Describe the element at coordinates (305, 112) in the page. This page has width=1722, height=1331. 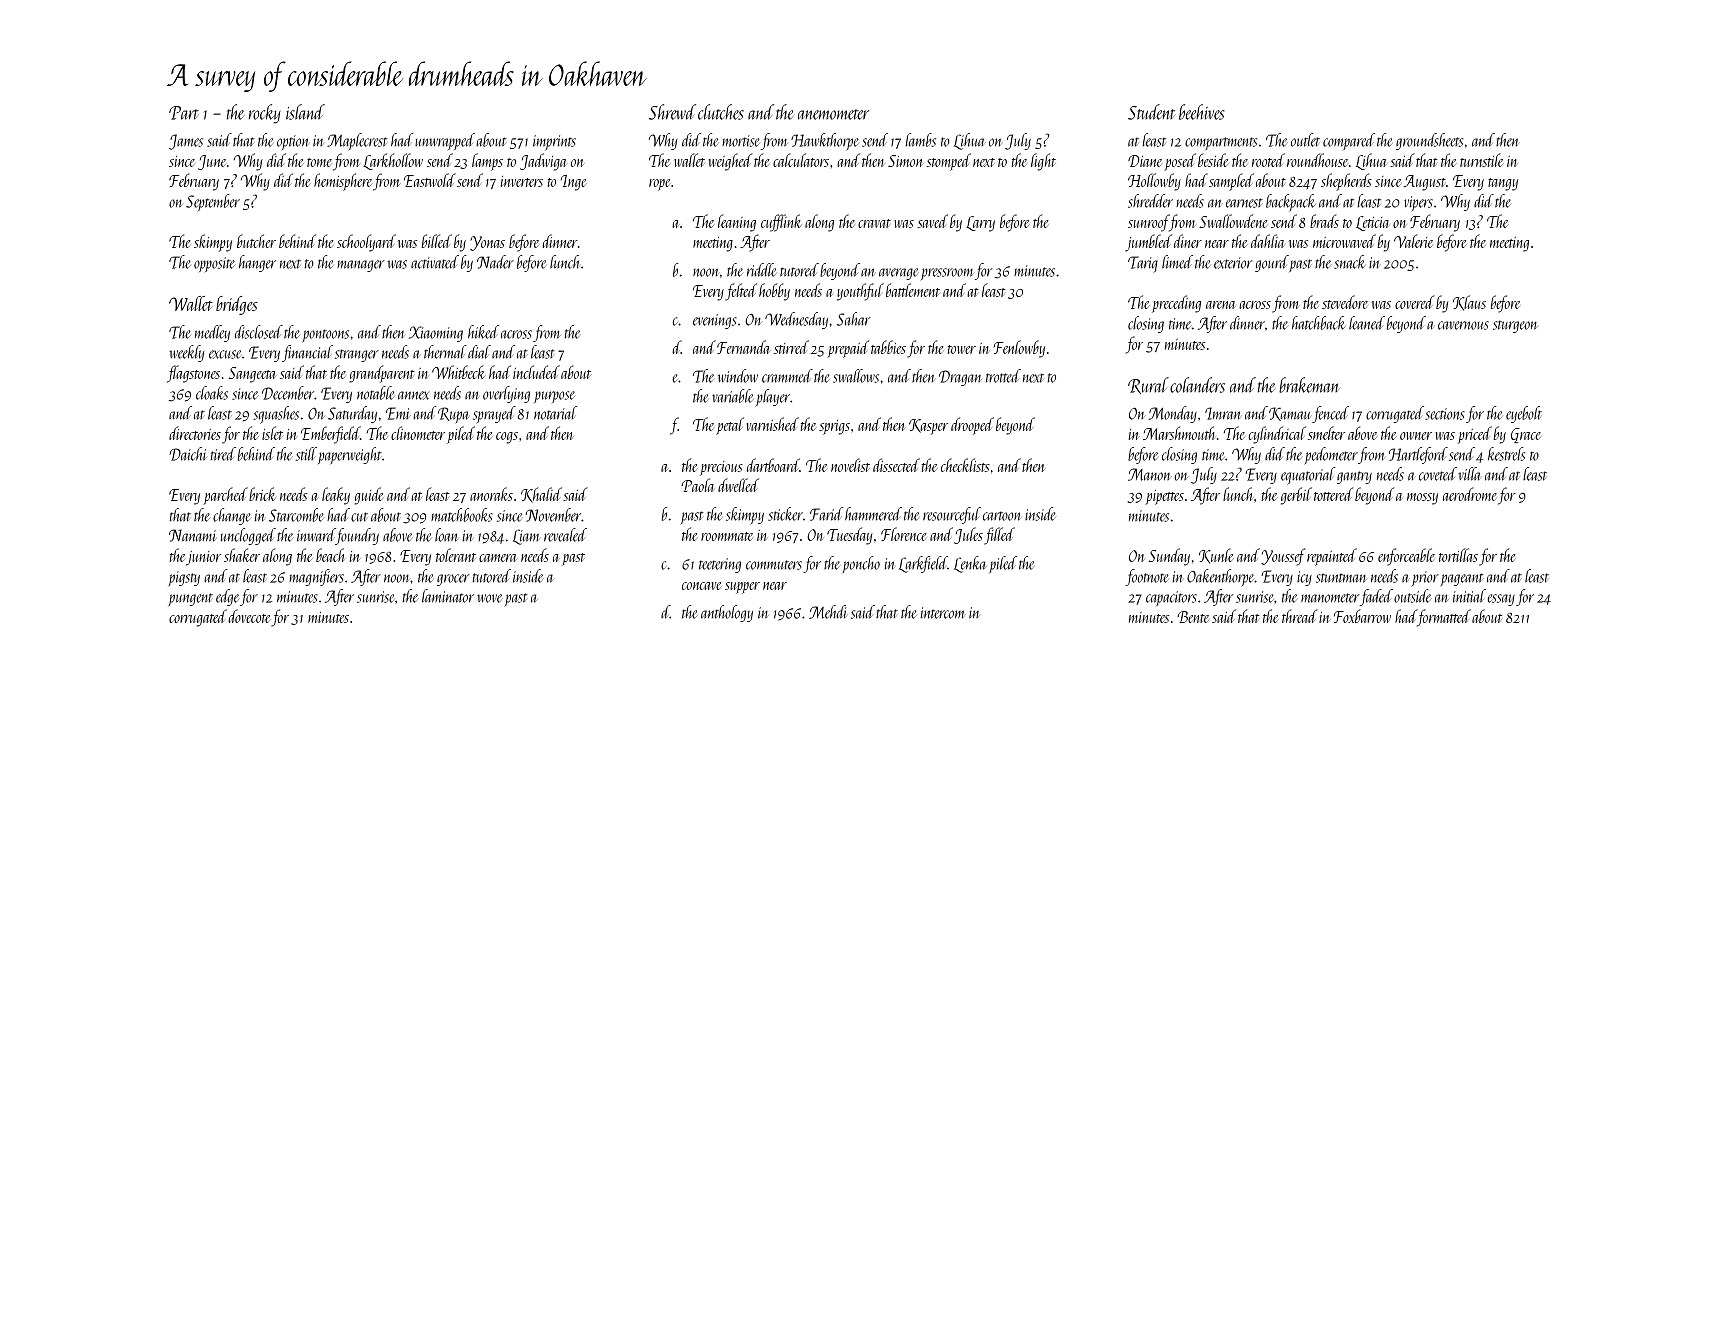
I see `island` at that location.
